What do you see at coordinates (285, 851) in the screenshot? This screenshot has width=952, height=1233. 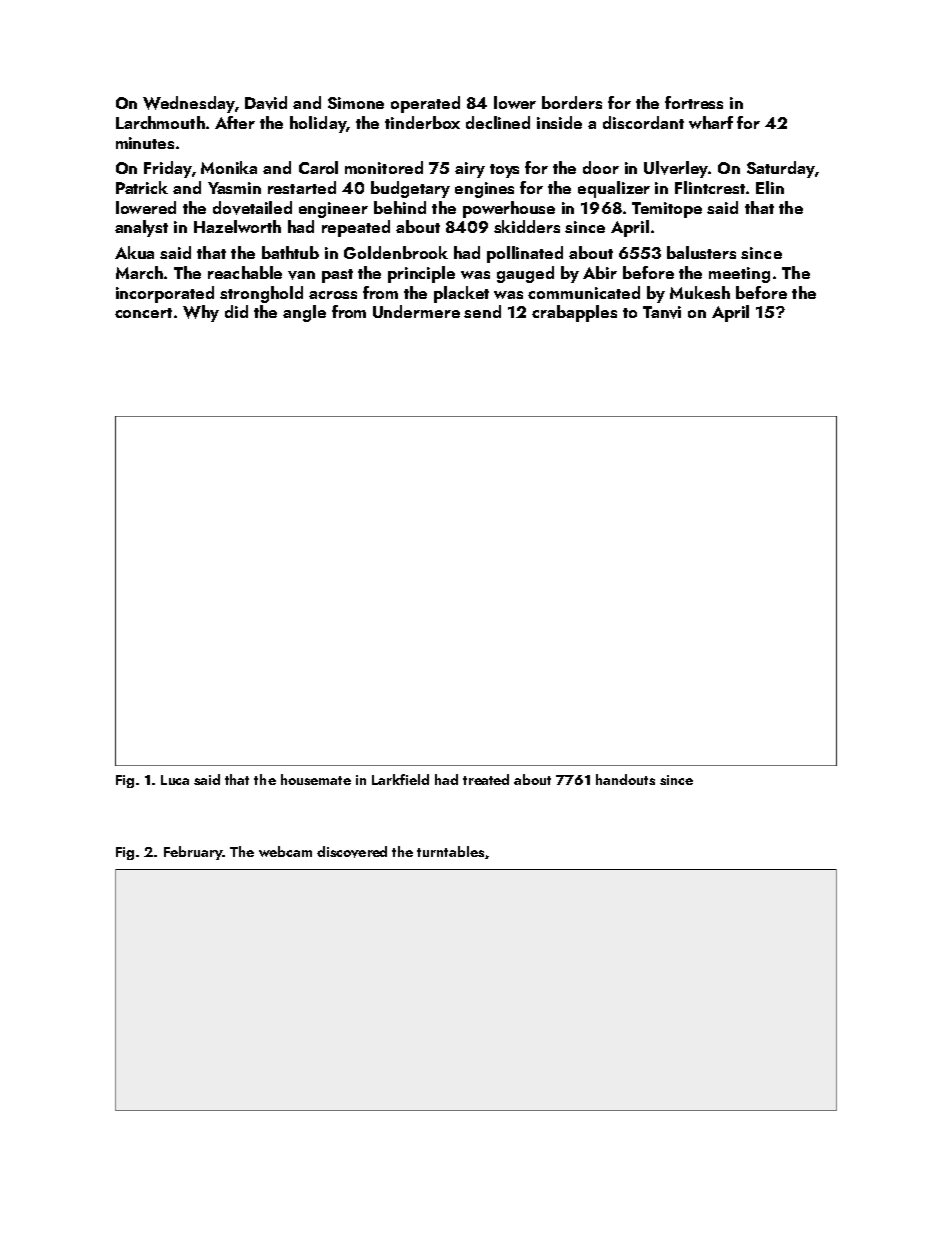 I see `webcam` at bounding box center [285, 851].
